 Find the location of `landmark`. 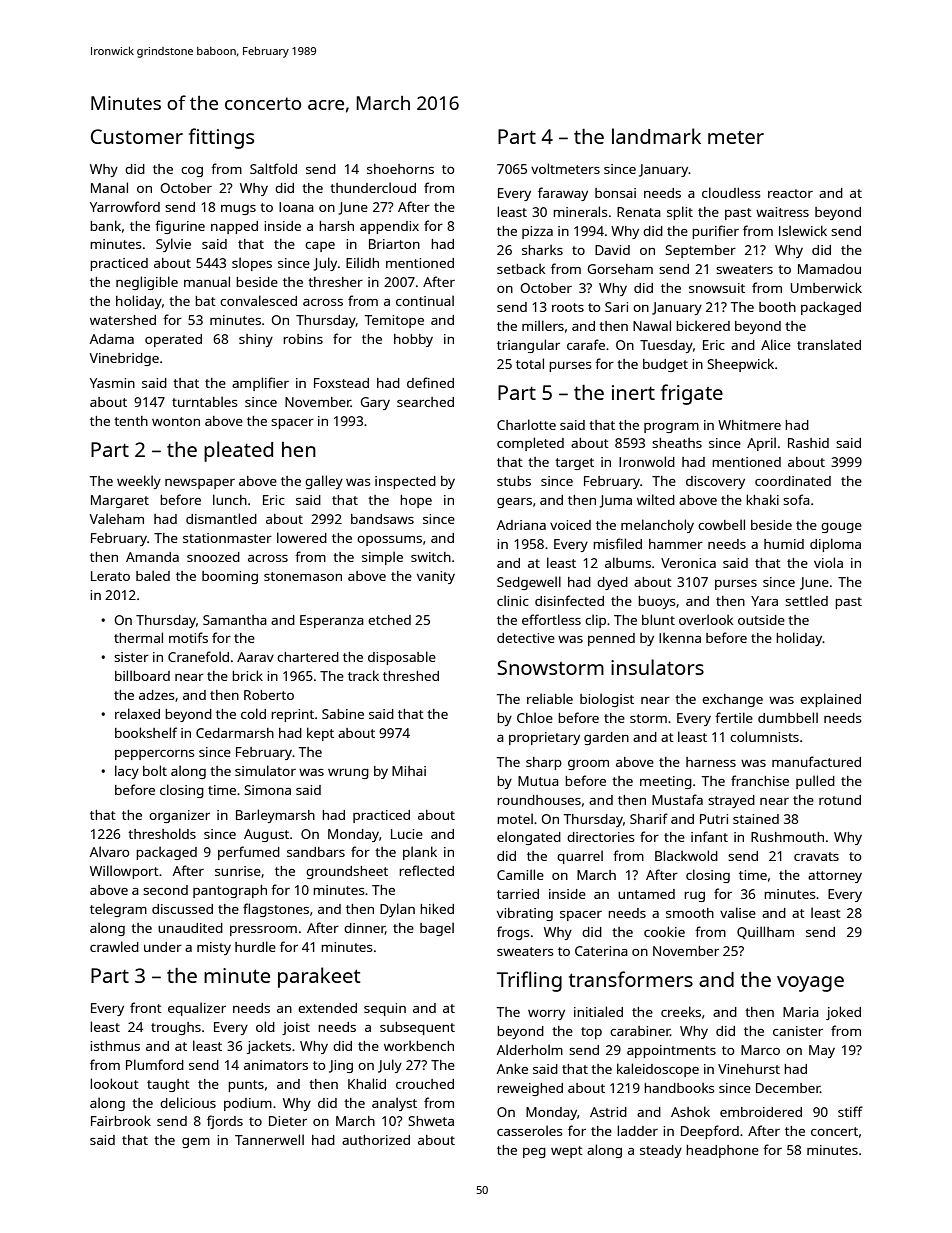

landmark is located at coordinates (656, 136).
